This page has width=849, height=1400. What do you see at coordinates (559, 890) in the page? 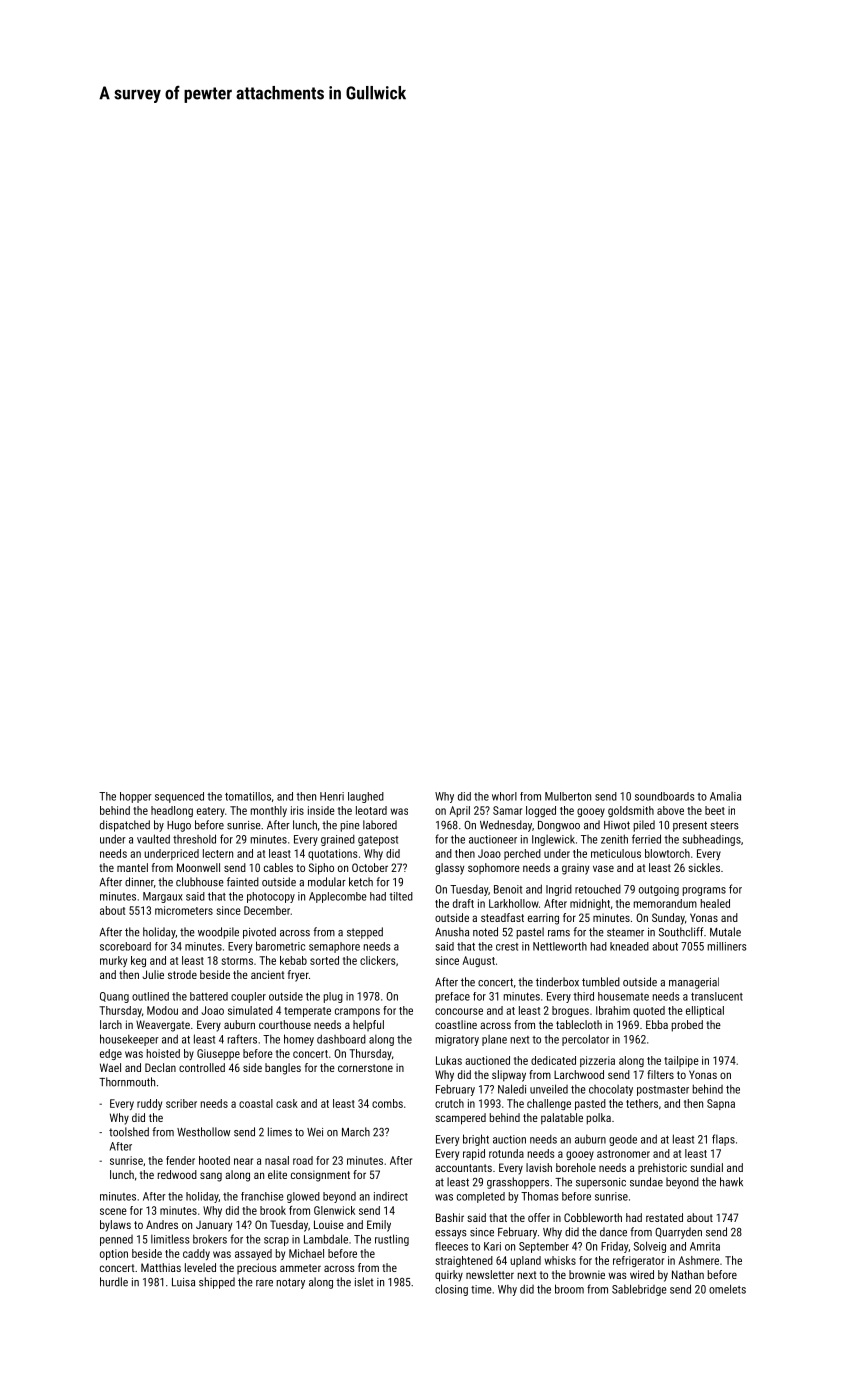
I see `Ingrid` at bounding box center [559, 890].
